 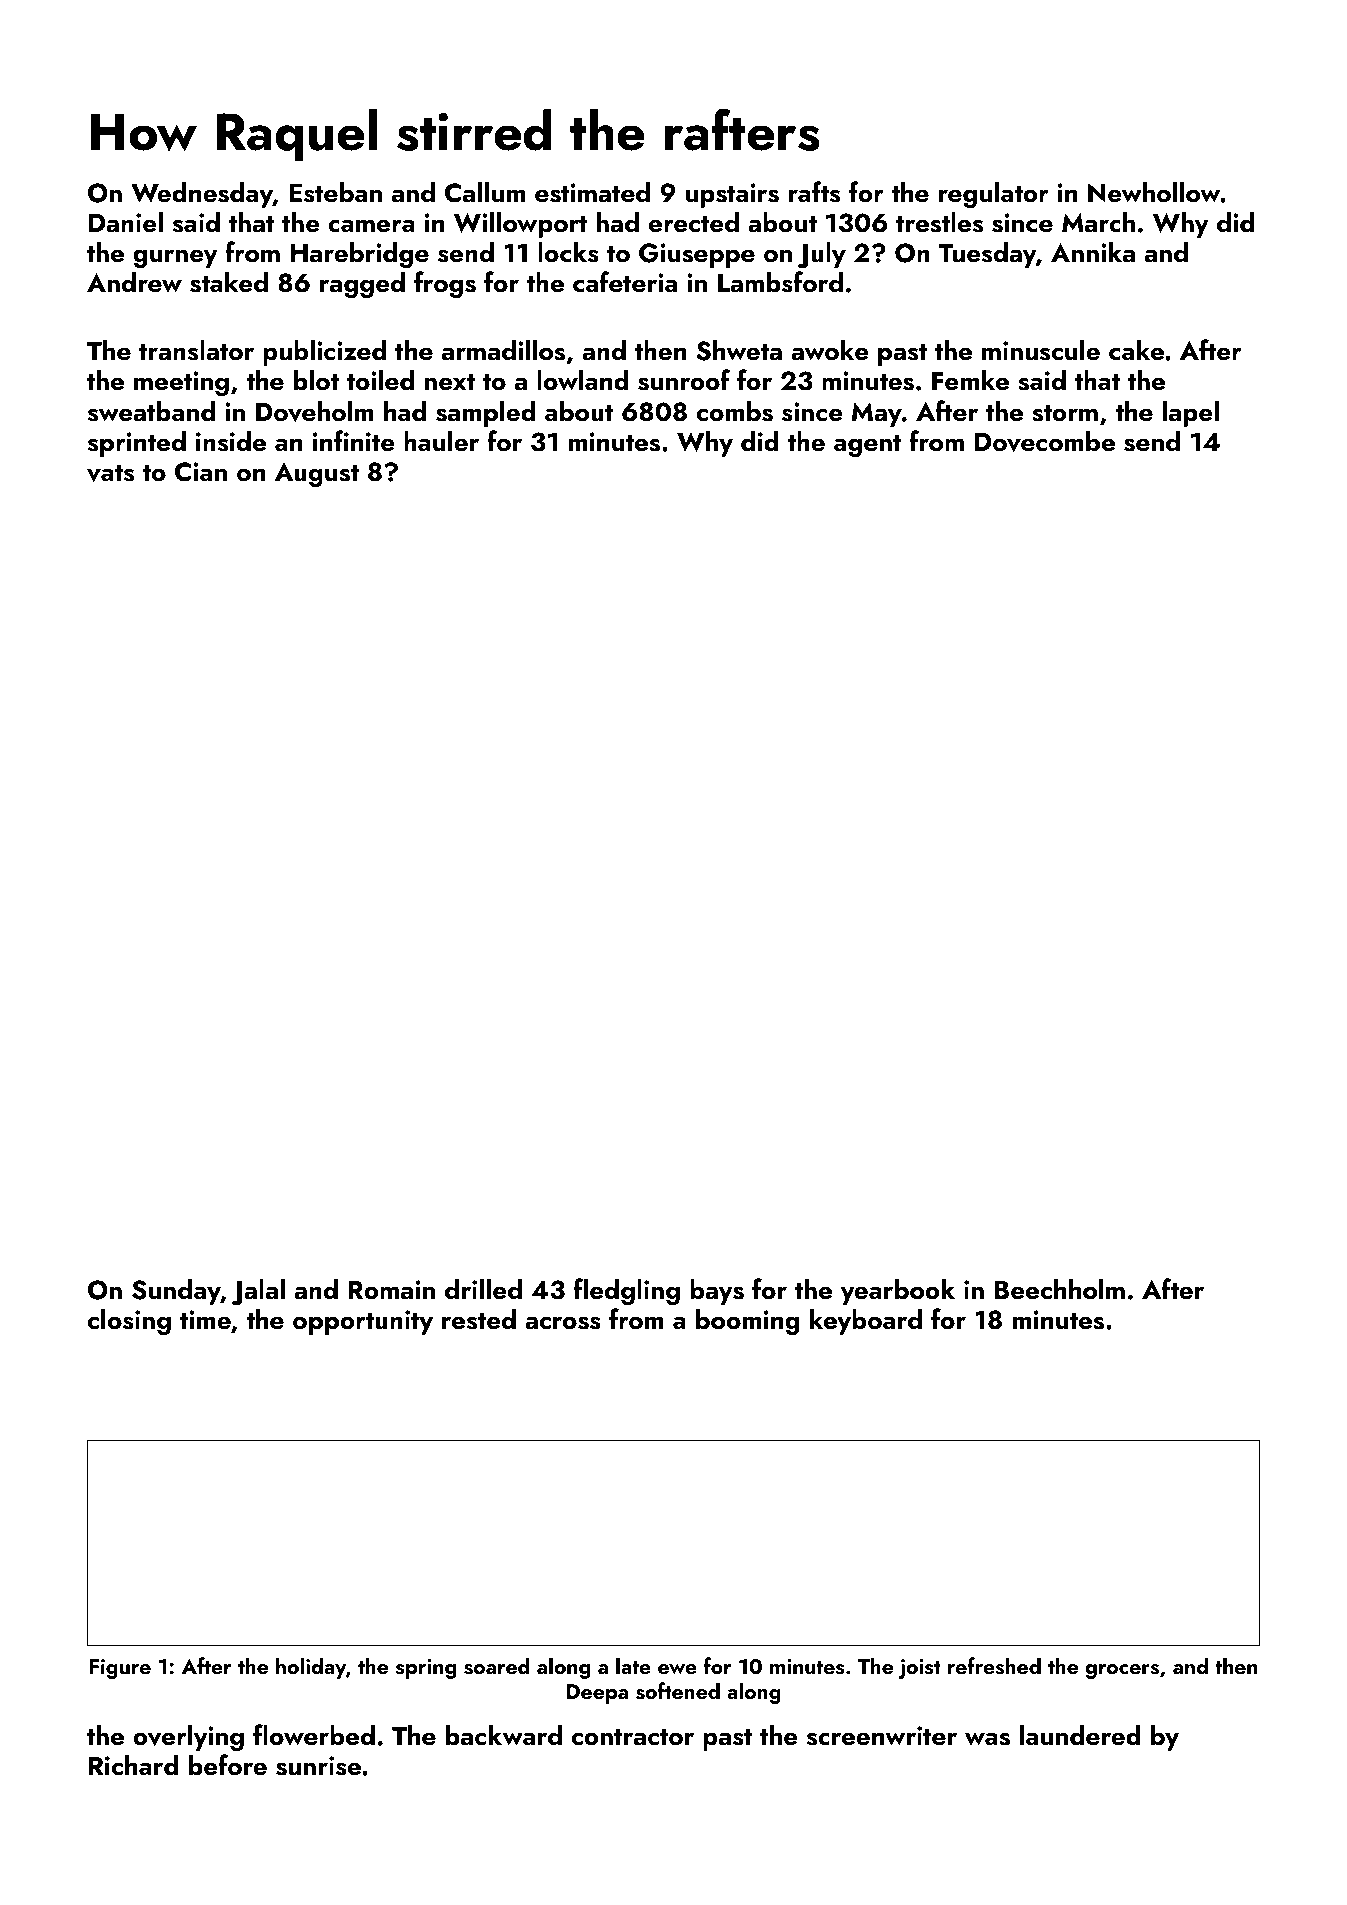 What do you see at coordinates (987, 1739) in the document?
I see `was` at bounding box center [987, 1739].
